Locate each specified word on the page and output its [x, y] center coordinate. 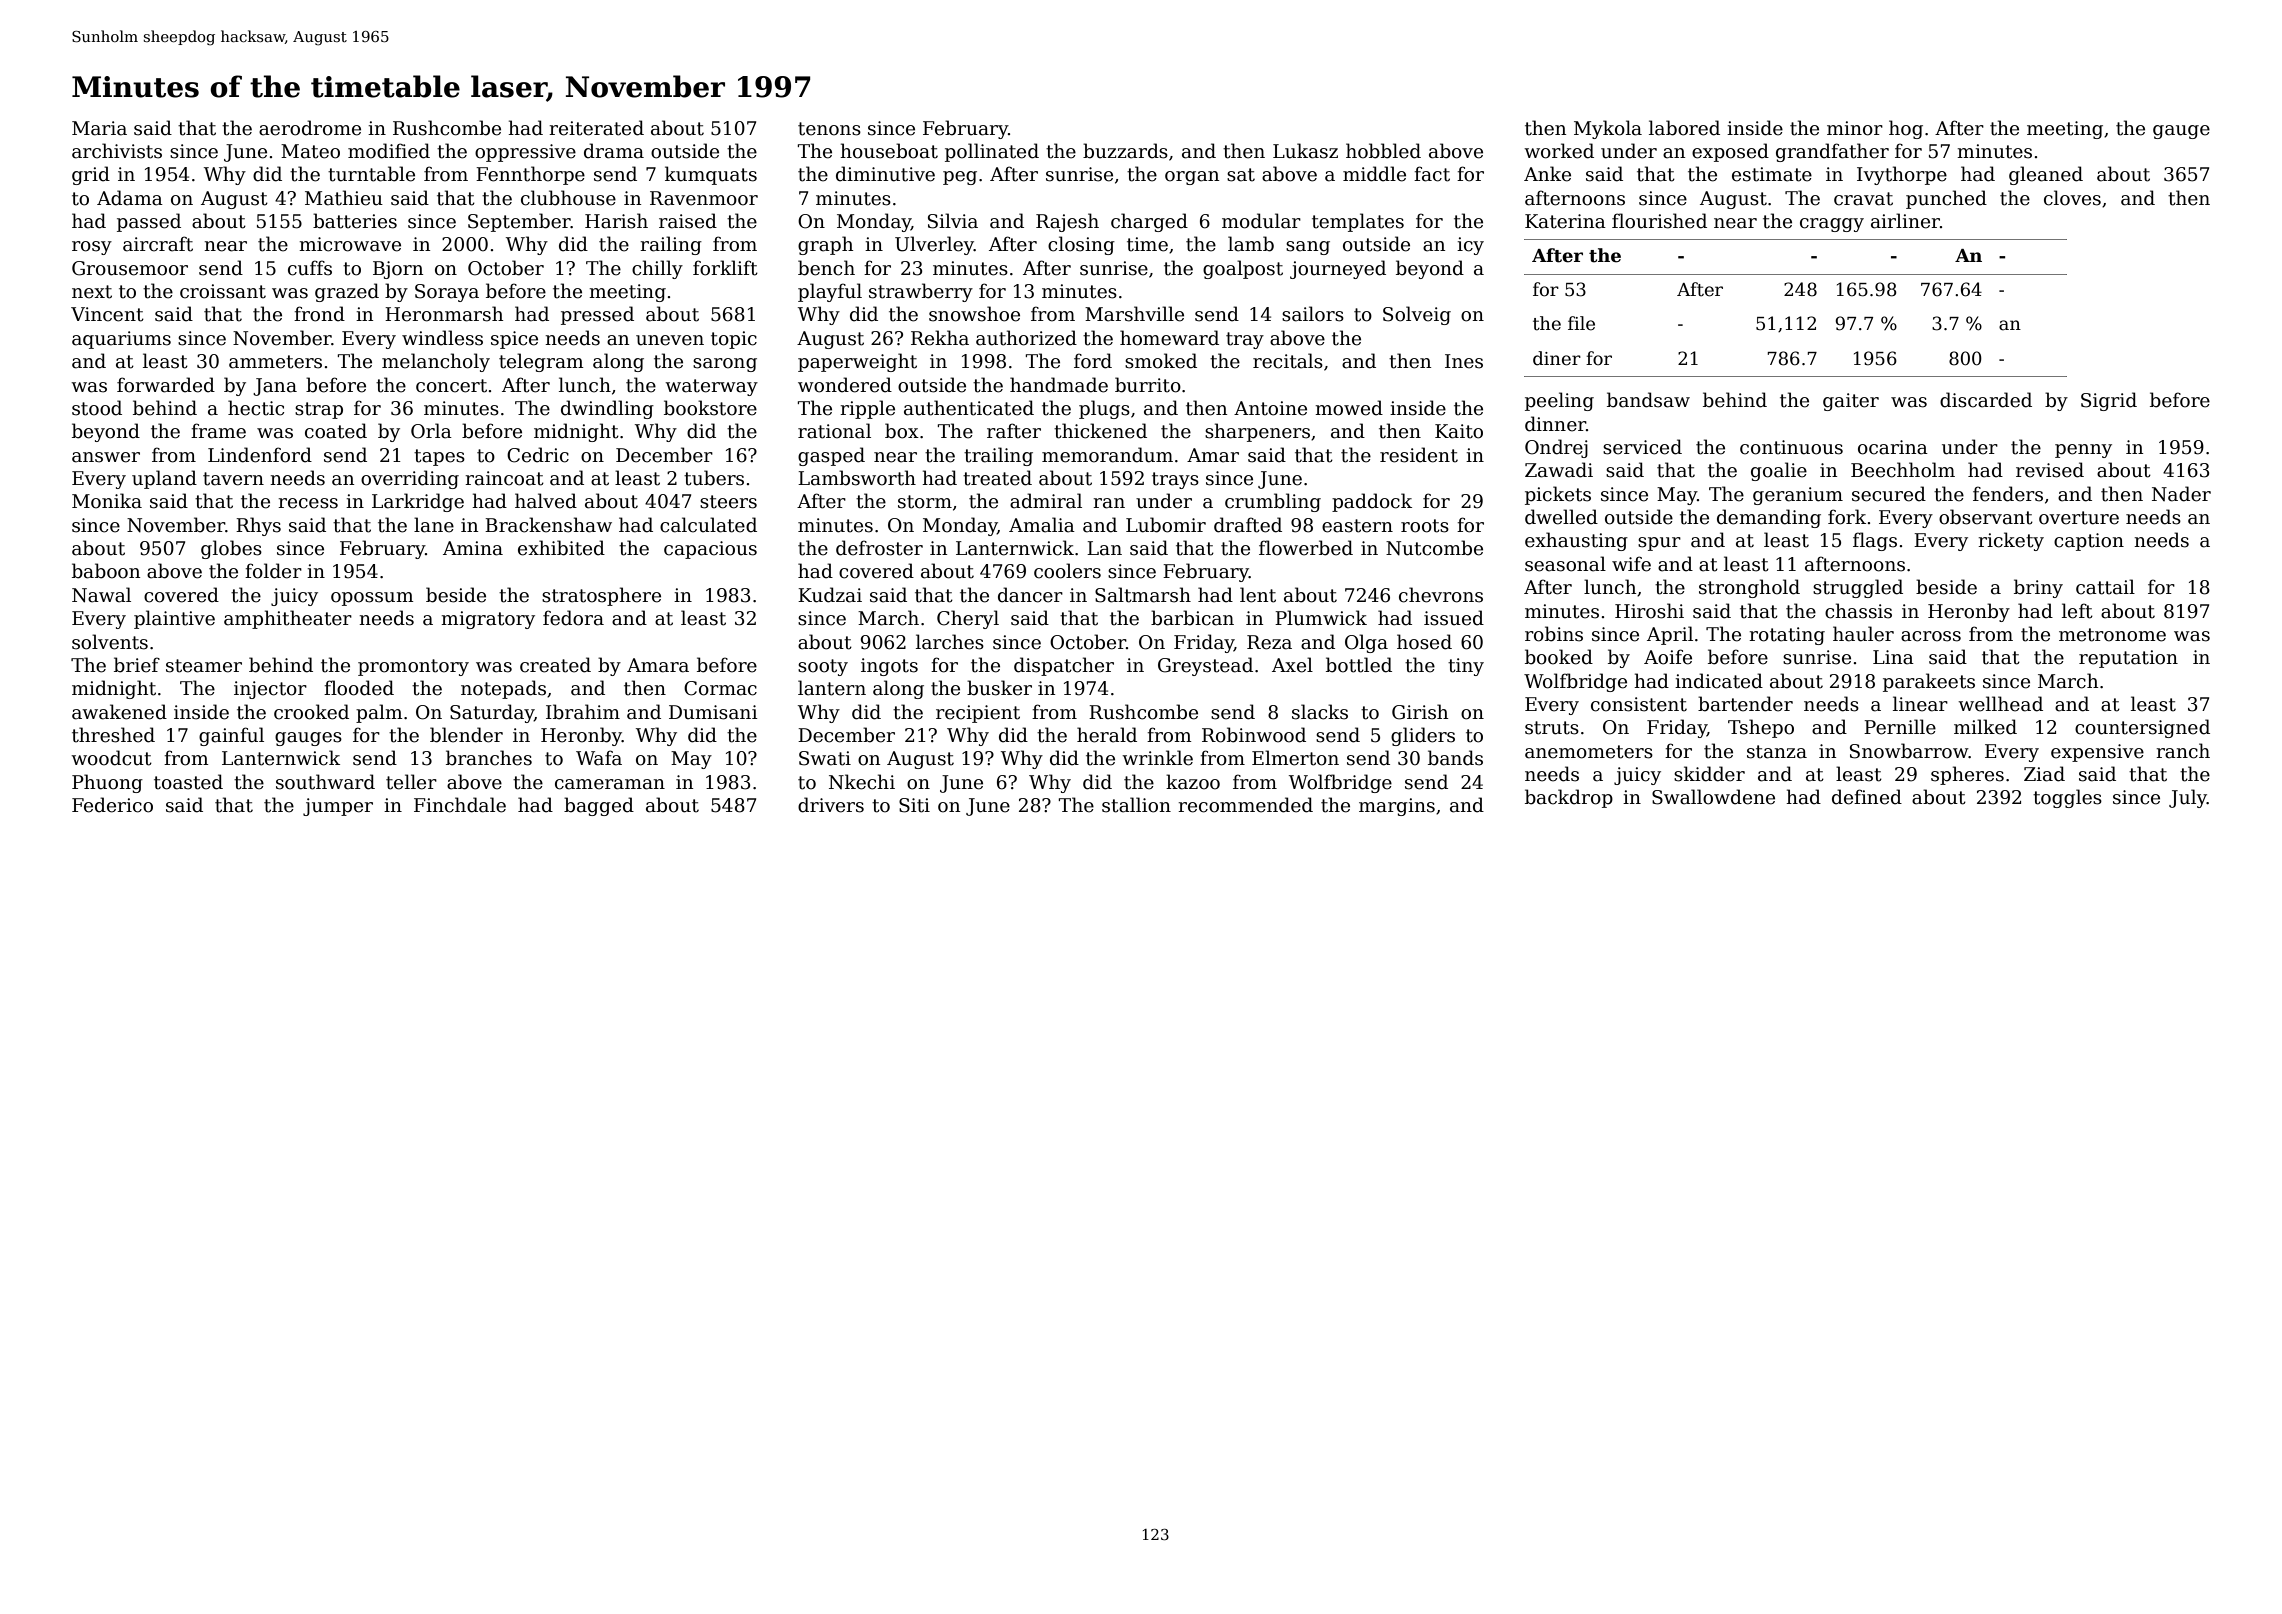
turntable [371, 174]
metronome [2112, 635]
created [555, 665]
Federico [112, 805]
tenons [829, 129]
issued [1454, 618]
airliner [1905, 221]
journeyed [1338, 269]
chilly [657, 269]
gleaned [2046, 175]
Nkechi [862, 782]
